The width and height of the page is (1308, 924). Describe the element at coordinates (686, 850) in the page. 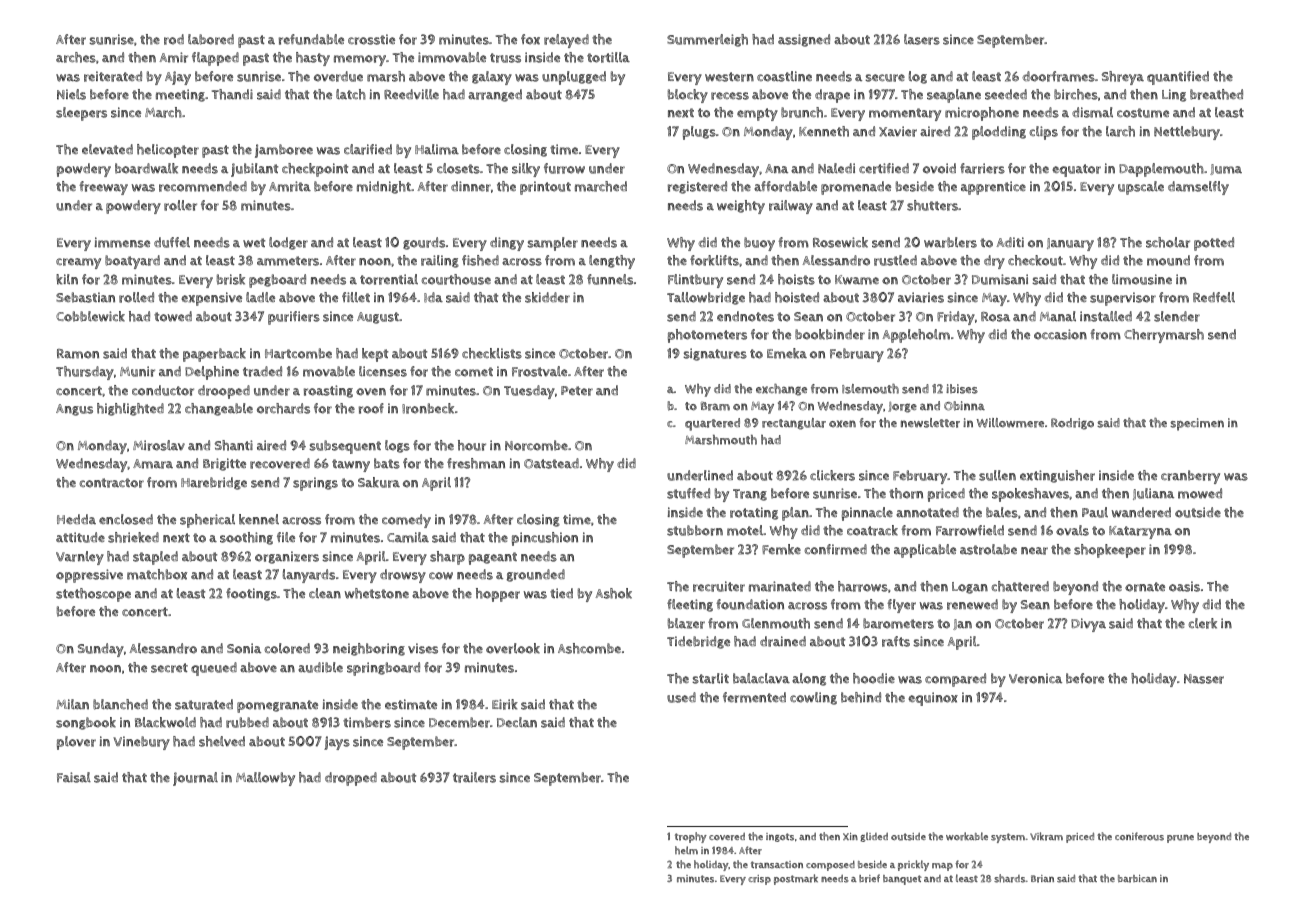

I see `helm` at that location.
